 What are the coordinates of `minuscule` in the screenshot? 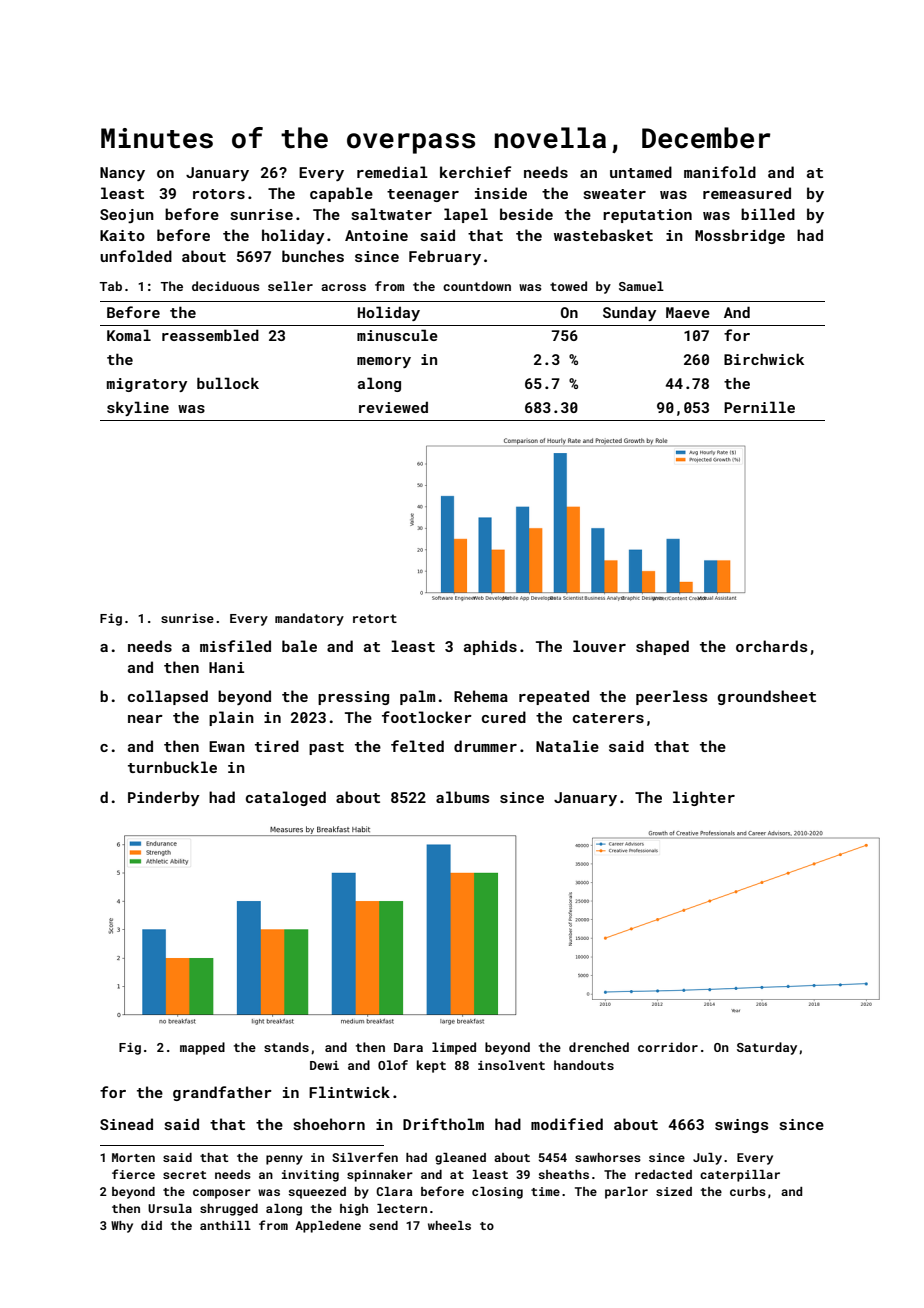 It's located at (397, 335).
